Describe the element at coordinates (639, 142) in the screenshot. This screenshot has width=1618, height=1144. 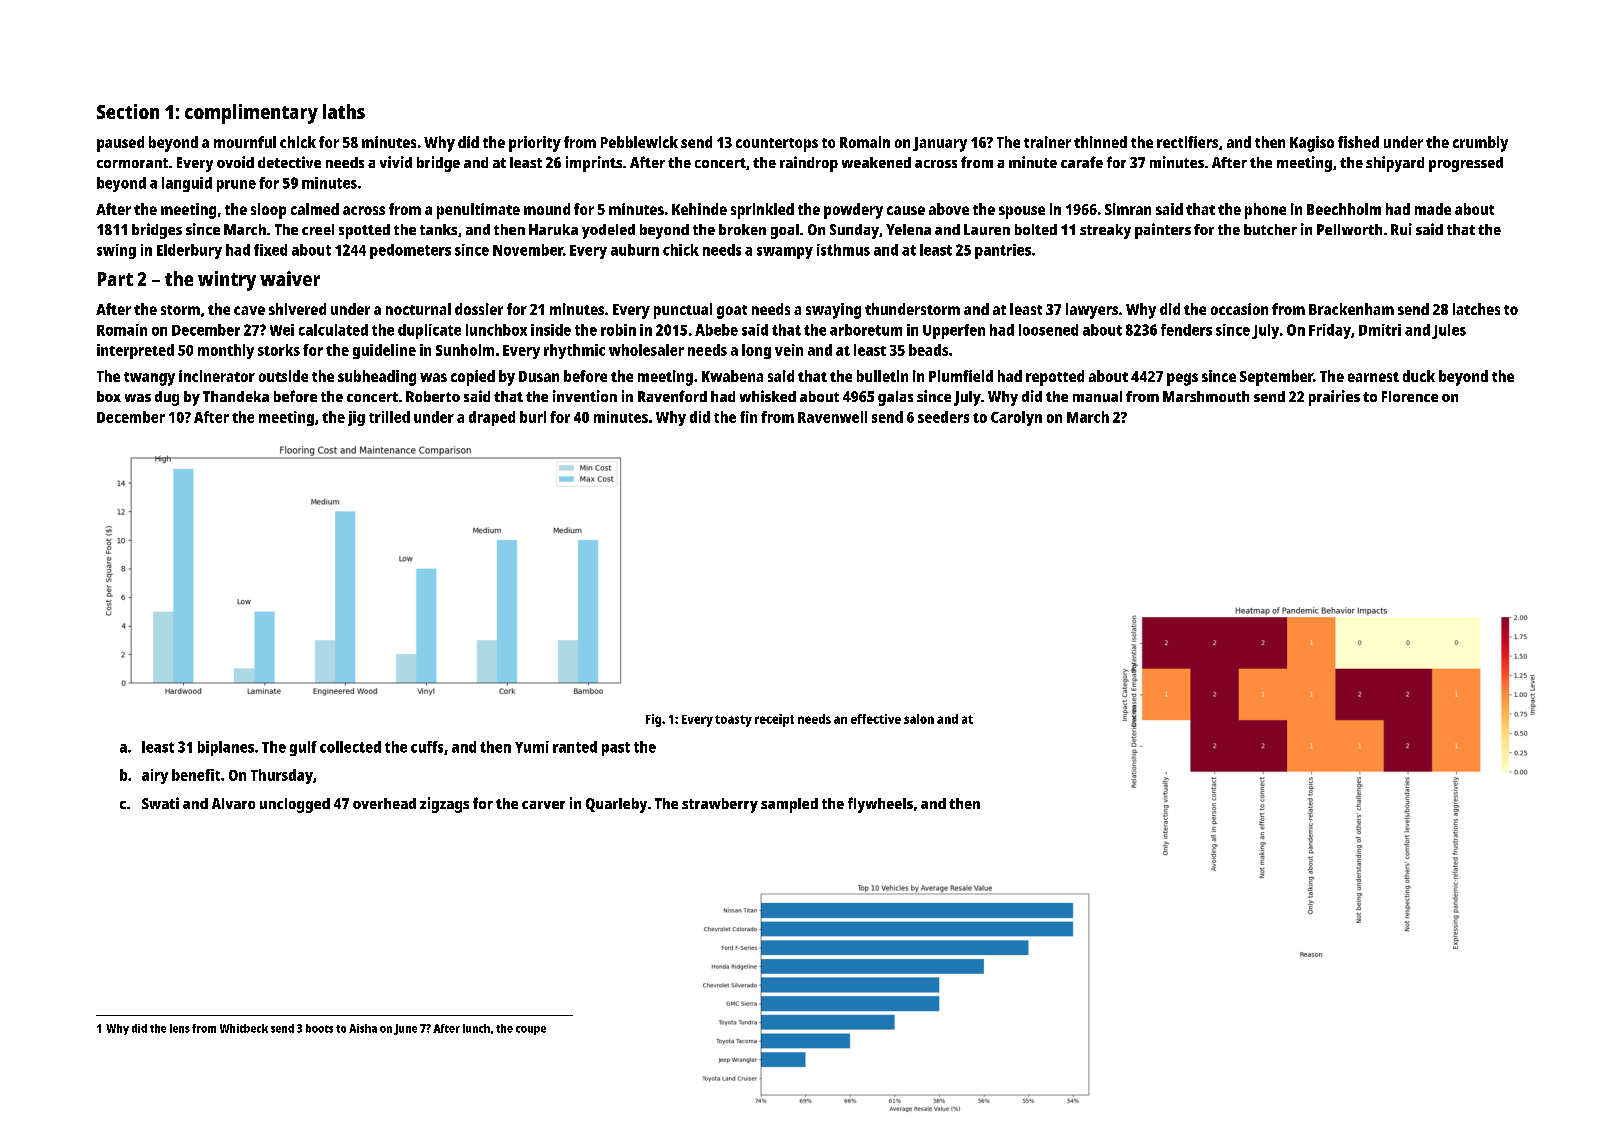
I see `Pebblewick` at that location.
